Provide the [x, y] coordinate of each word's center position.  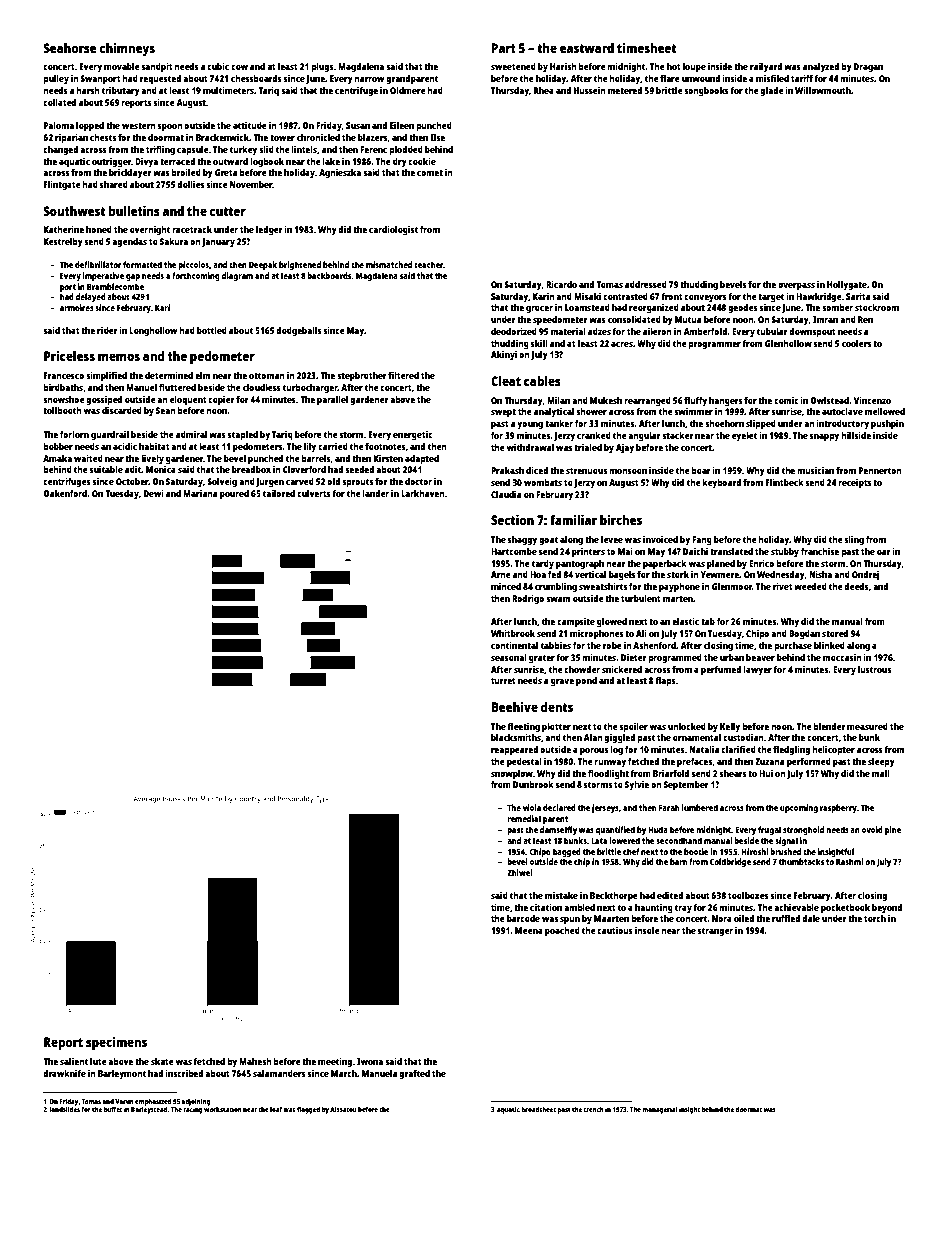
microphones [597, 634]
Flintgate [62, 185]
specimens [116, 1043]
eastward [587, 48]
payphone [679, 587]
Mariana [200, 493]
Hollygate [847, 285]
